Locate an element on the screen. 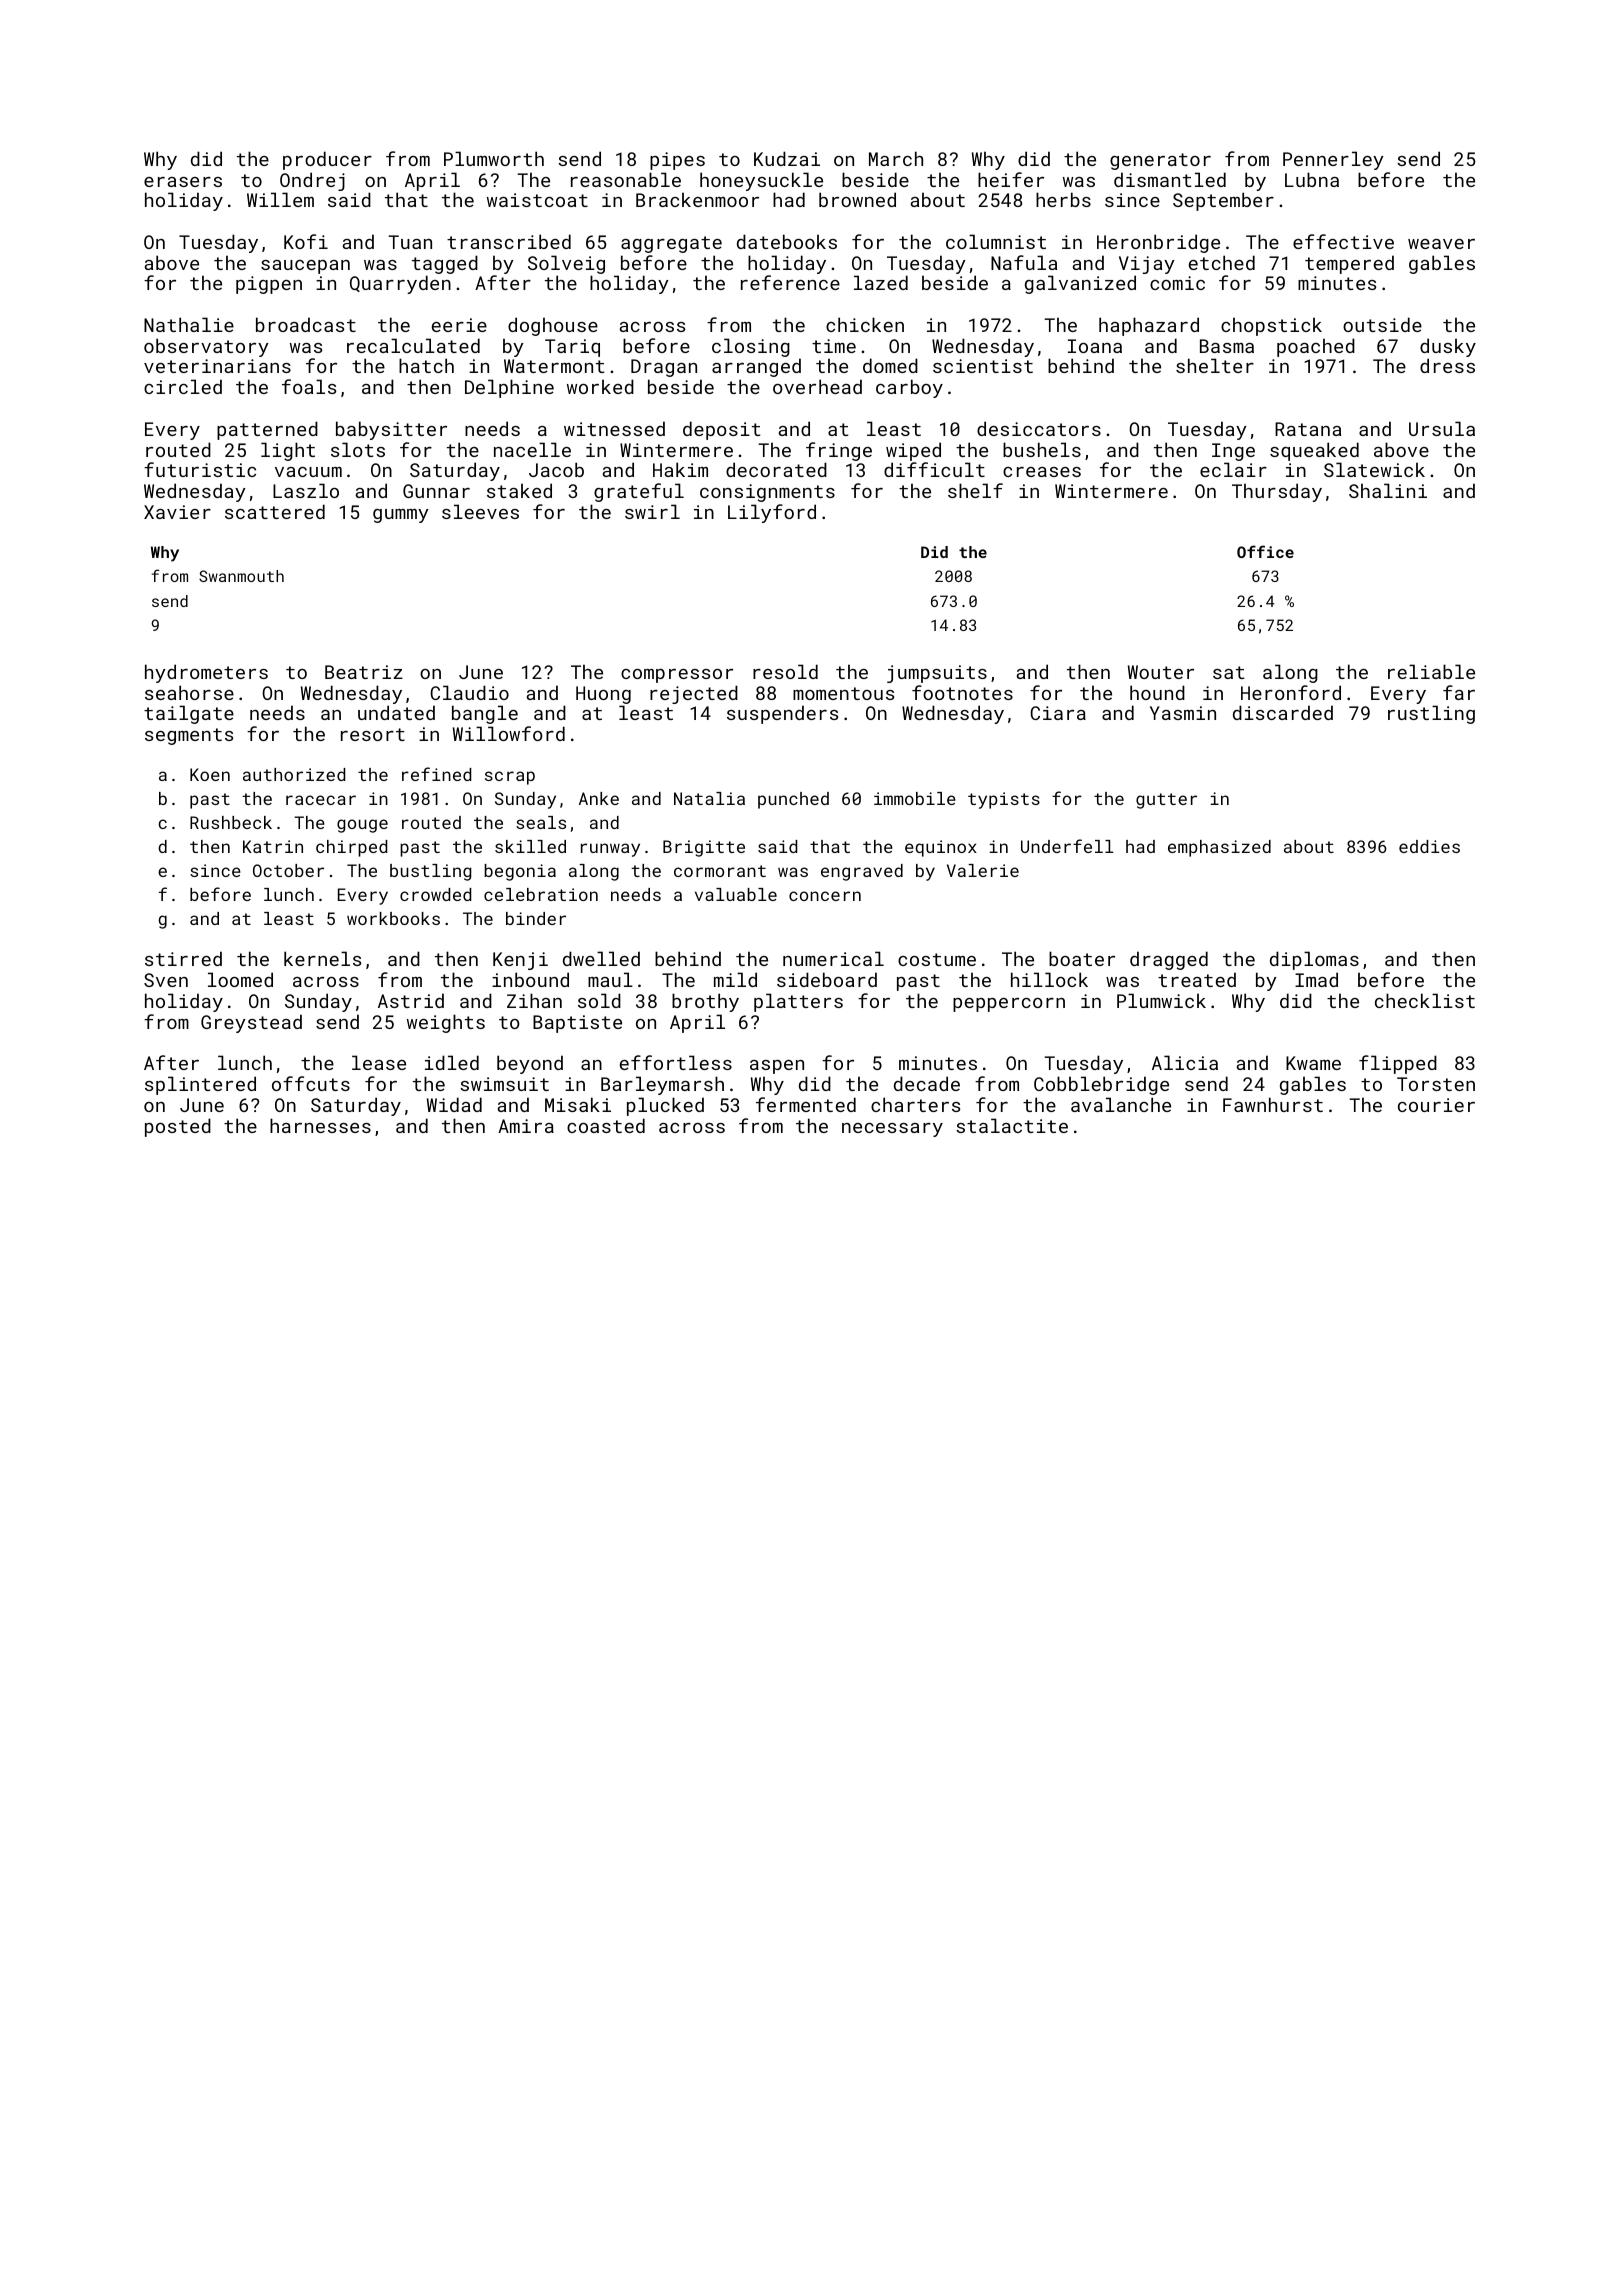 The height and width of the screenshot is (2292, 1620). patterned is located at coordinates (267, 430).
